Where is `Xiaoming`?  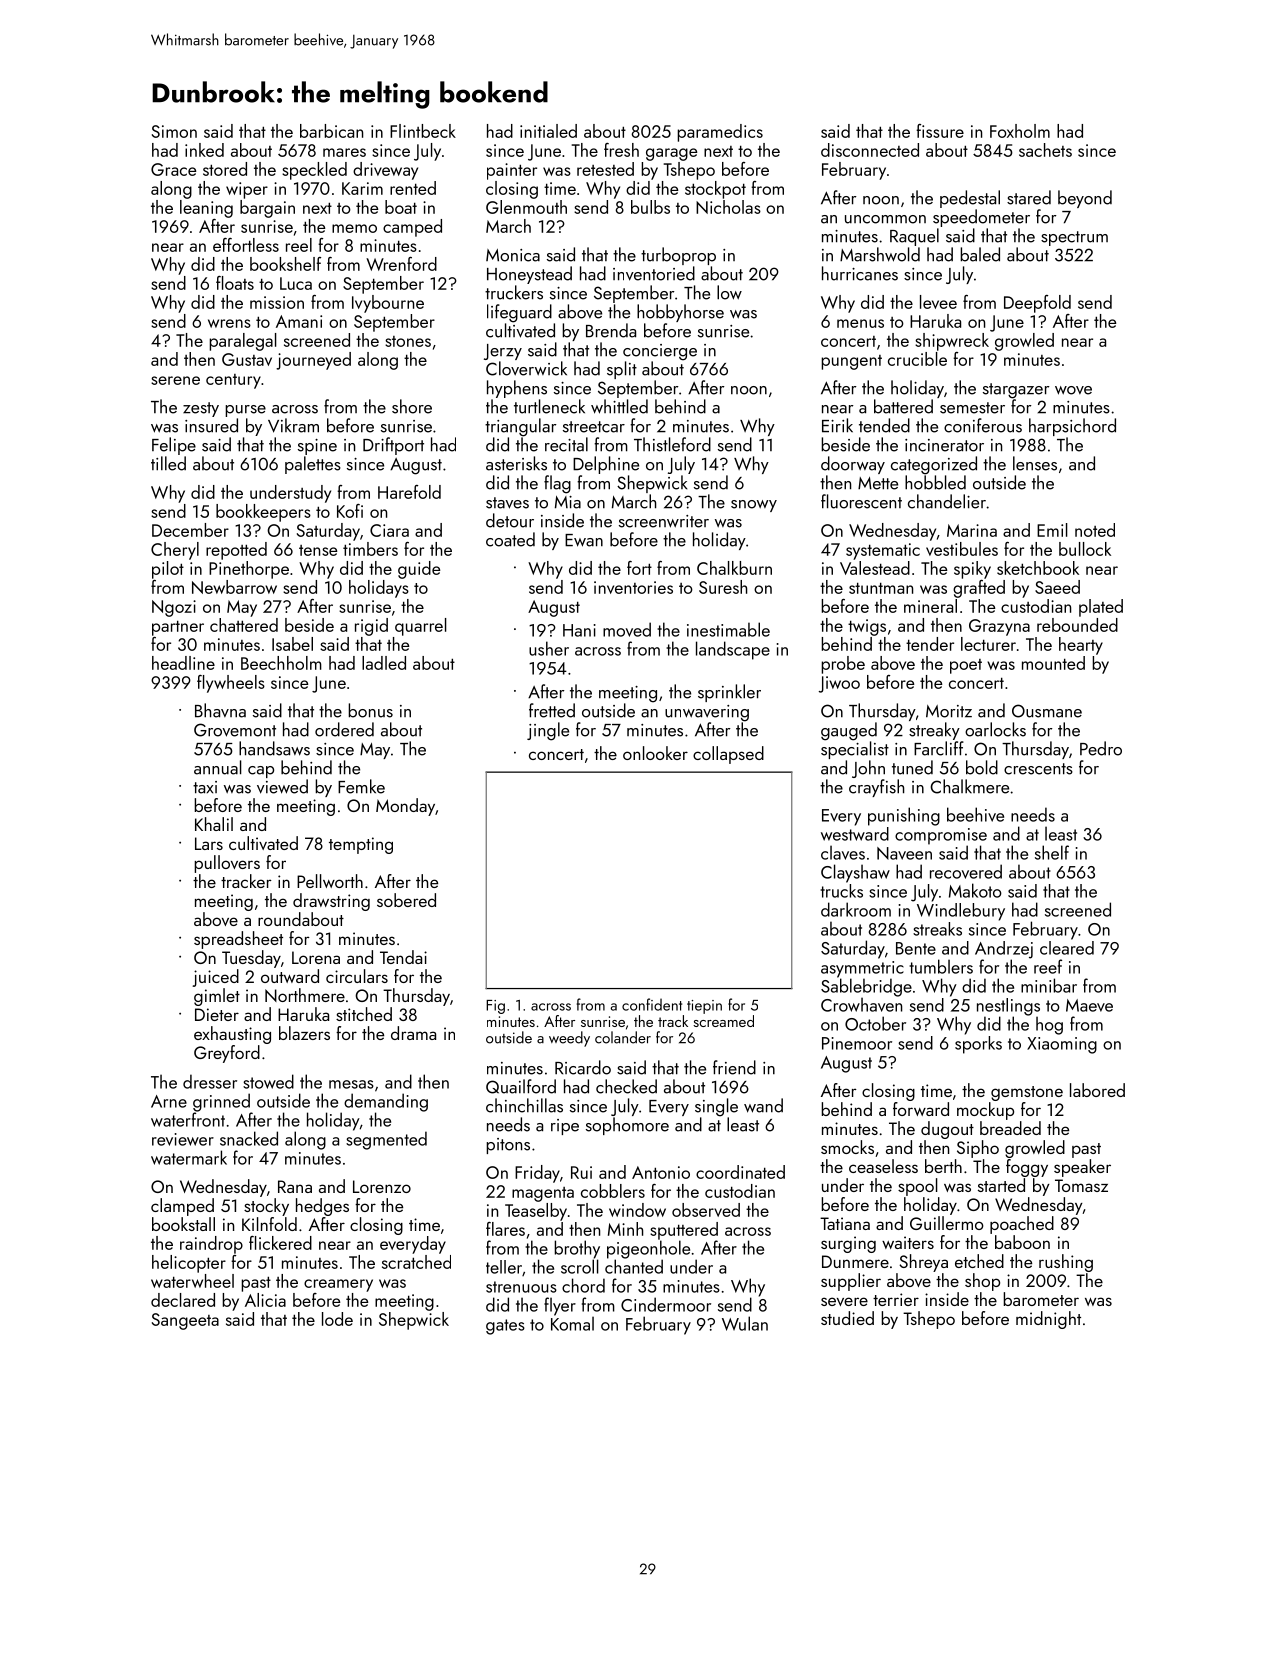 Xiaoming is located at coordinates (1062, 1045).
